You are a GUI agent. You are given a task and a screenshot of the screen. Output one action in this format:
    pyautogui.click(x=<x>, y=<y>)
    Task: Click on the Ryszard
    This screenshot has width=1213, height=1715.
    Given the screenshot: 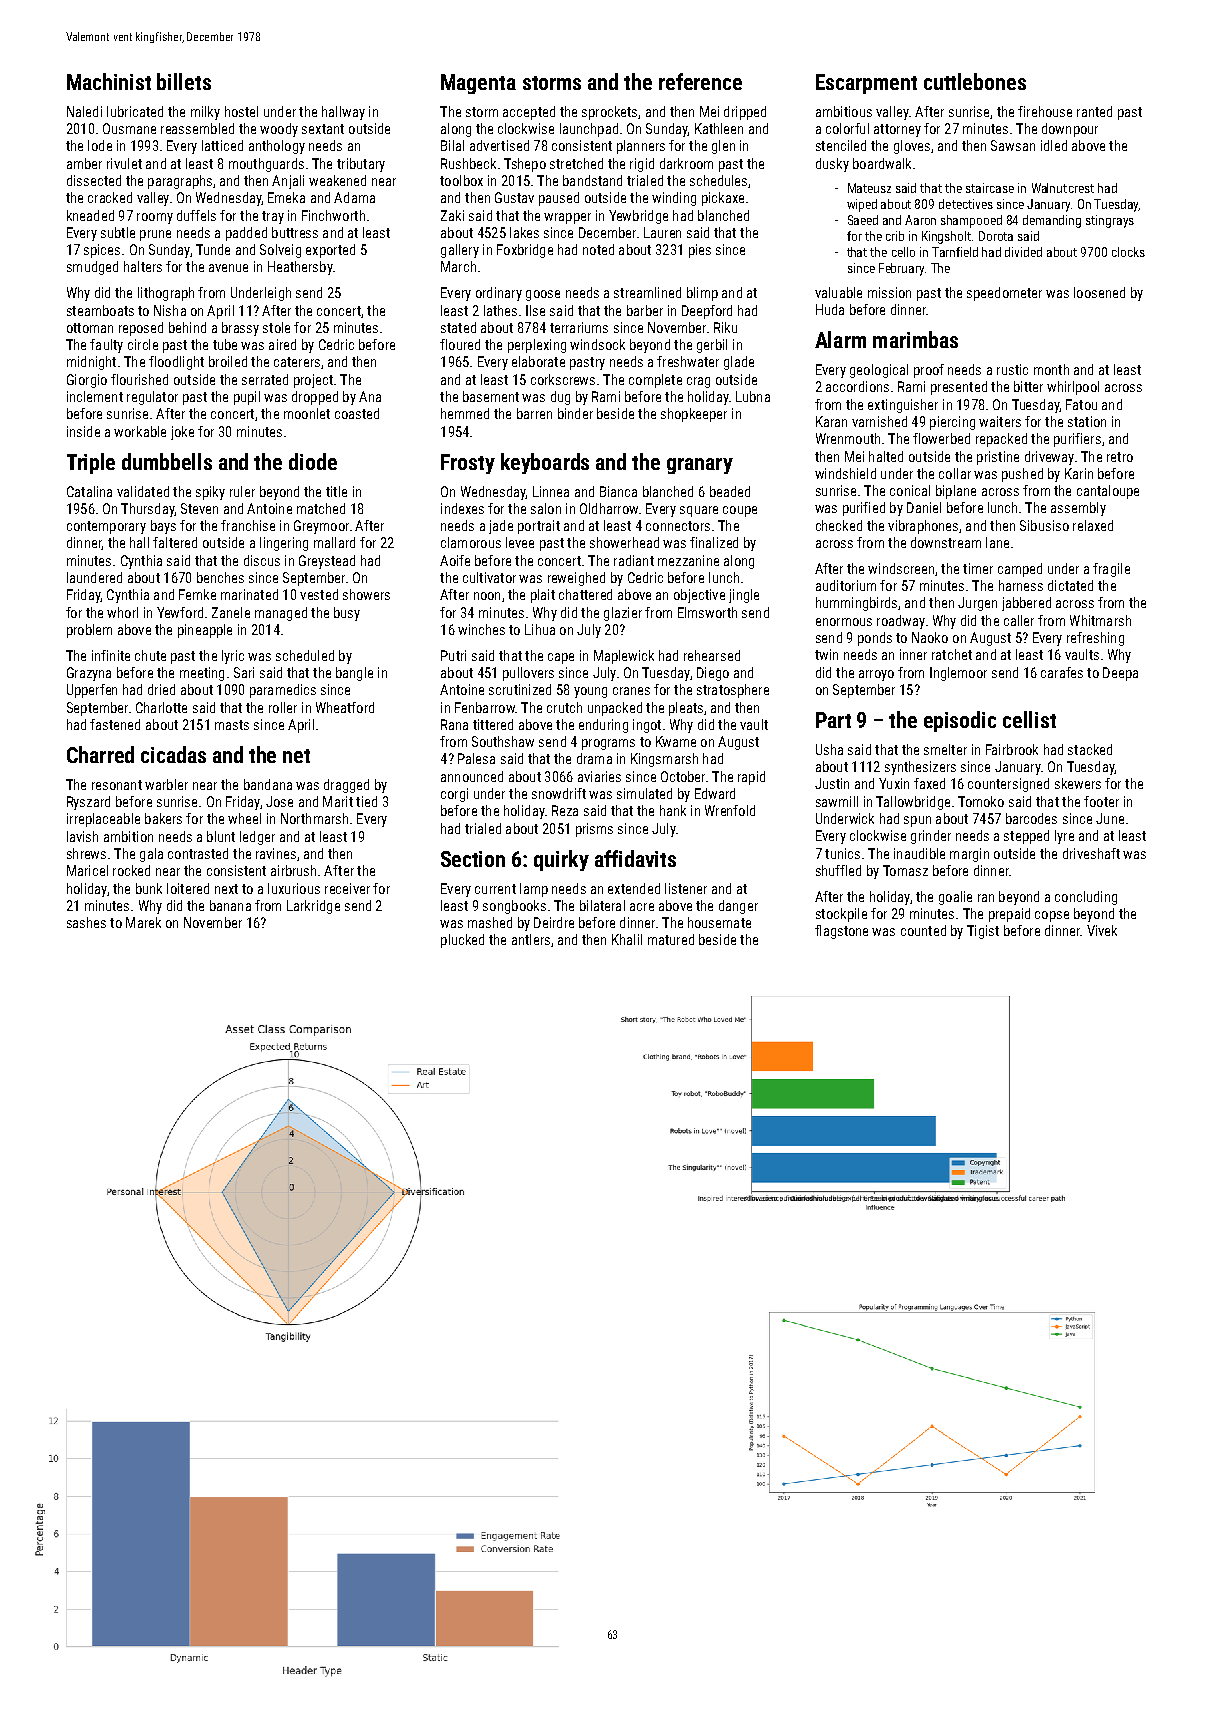 What is the action you would take?
    pyautogui.click(x=88, y=803)
